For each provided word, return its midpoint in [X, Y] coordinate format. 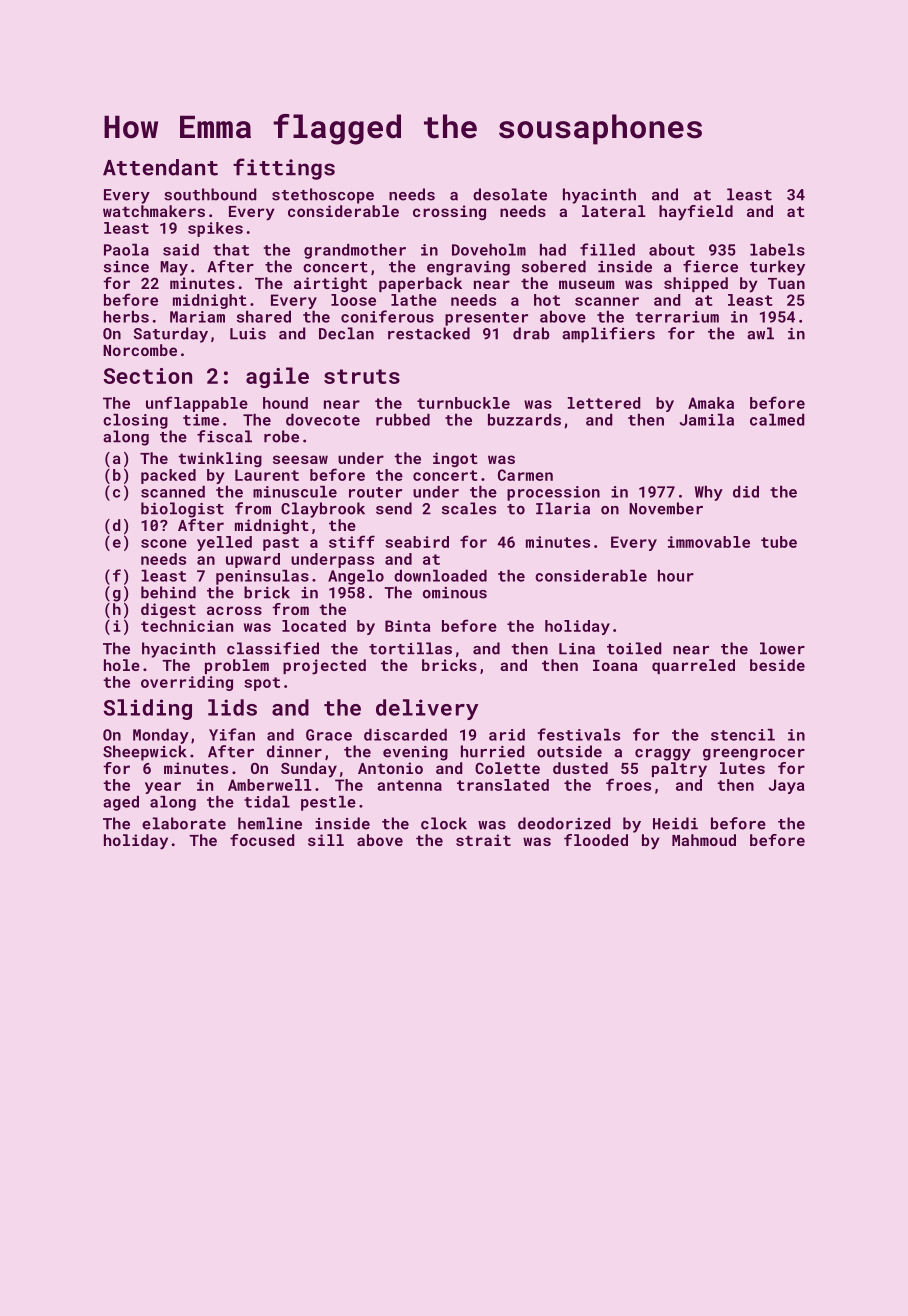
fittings [284, 169]
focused [262, 840]
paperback [420, 284]
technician [187, 626]
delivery [427, 709]
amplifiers [608, 335]
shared [264, 317]
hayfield [696, 213]
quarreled [693, 666]
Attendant [160, 167]
